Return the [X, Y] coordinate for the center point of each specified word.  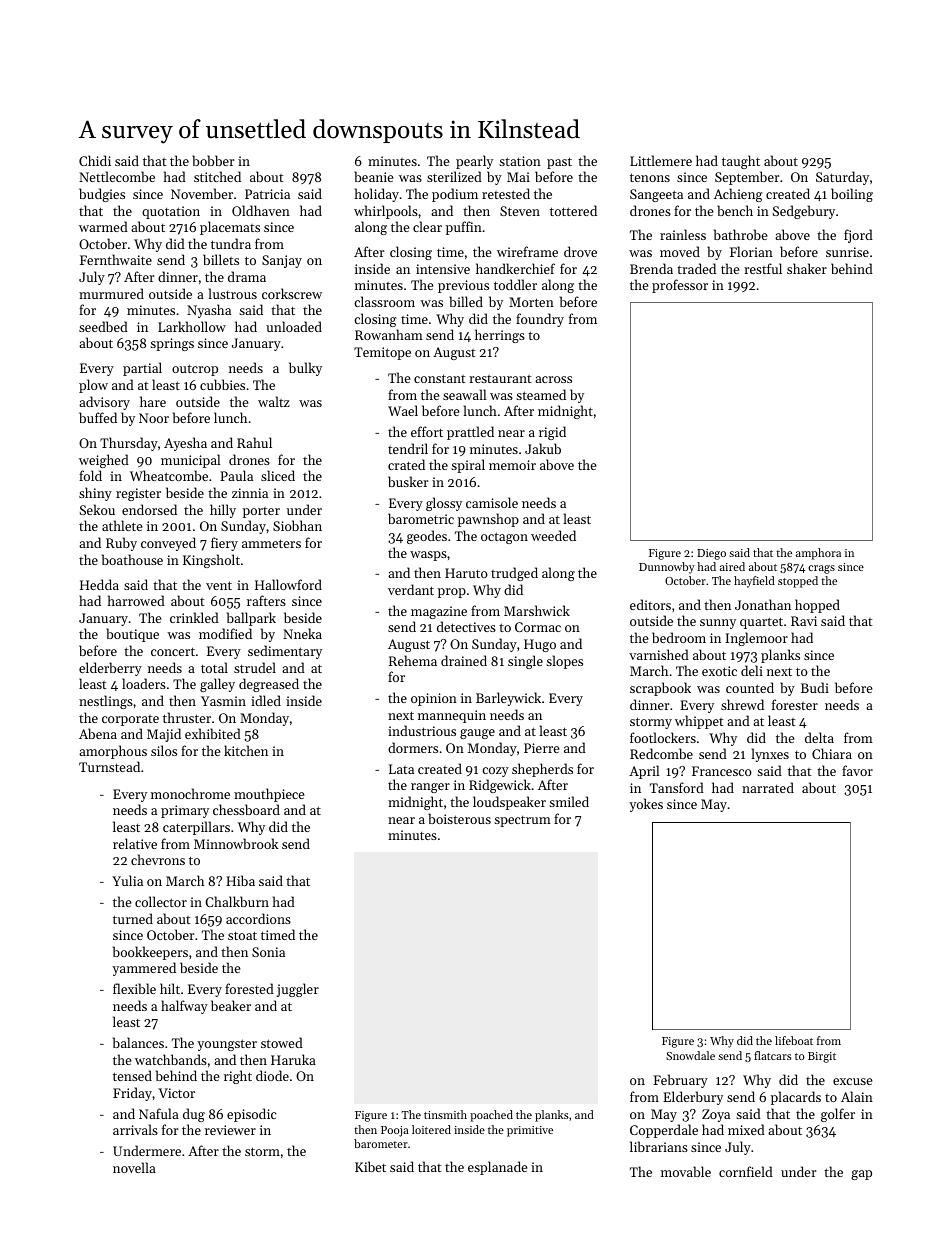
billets [221, 259]
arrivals [135, 1129]
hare [153, 401]
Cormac [538, 627]
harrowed [136, 600]
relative [135, 843]
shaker [807, 268]
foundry [540, 320]
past [559, 163]
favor [857, 770]
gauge [477, 734]
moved [680, 251]
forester [795, 704]
